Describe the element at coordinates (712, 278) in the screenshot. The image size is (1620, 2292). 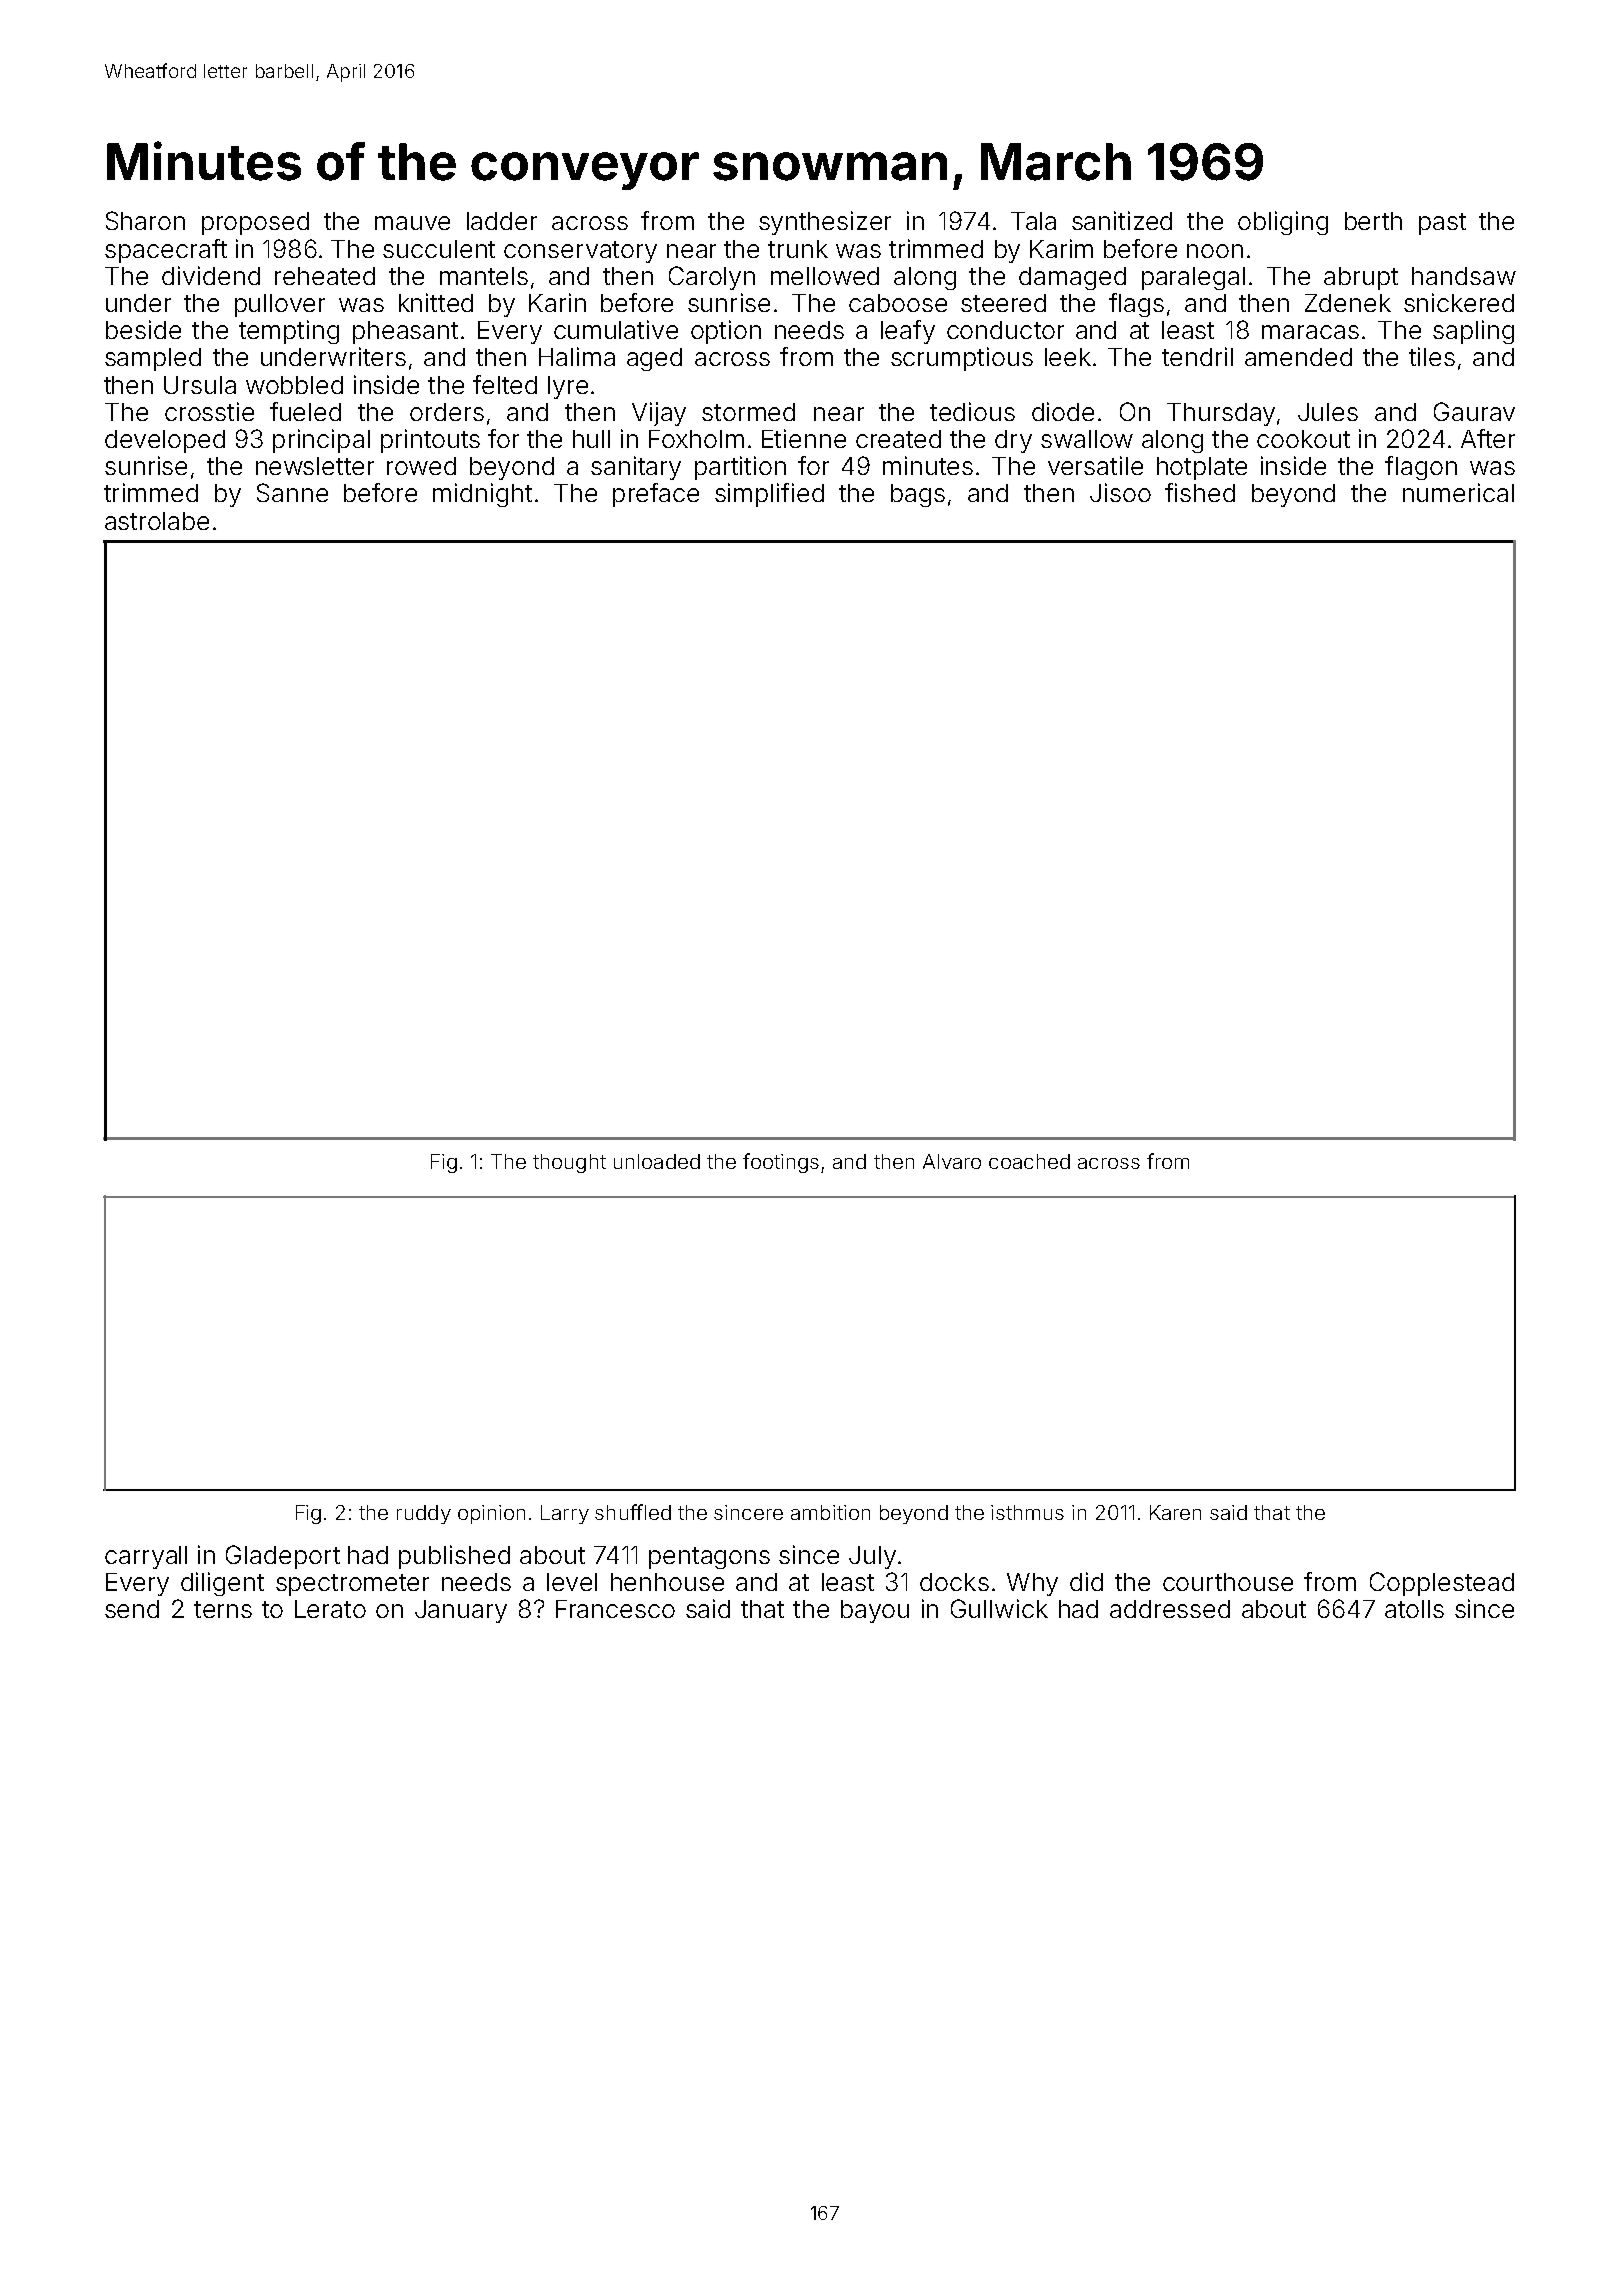
I see `Carolyn` at that location.
